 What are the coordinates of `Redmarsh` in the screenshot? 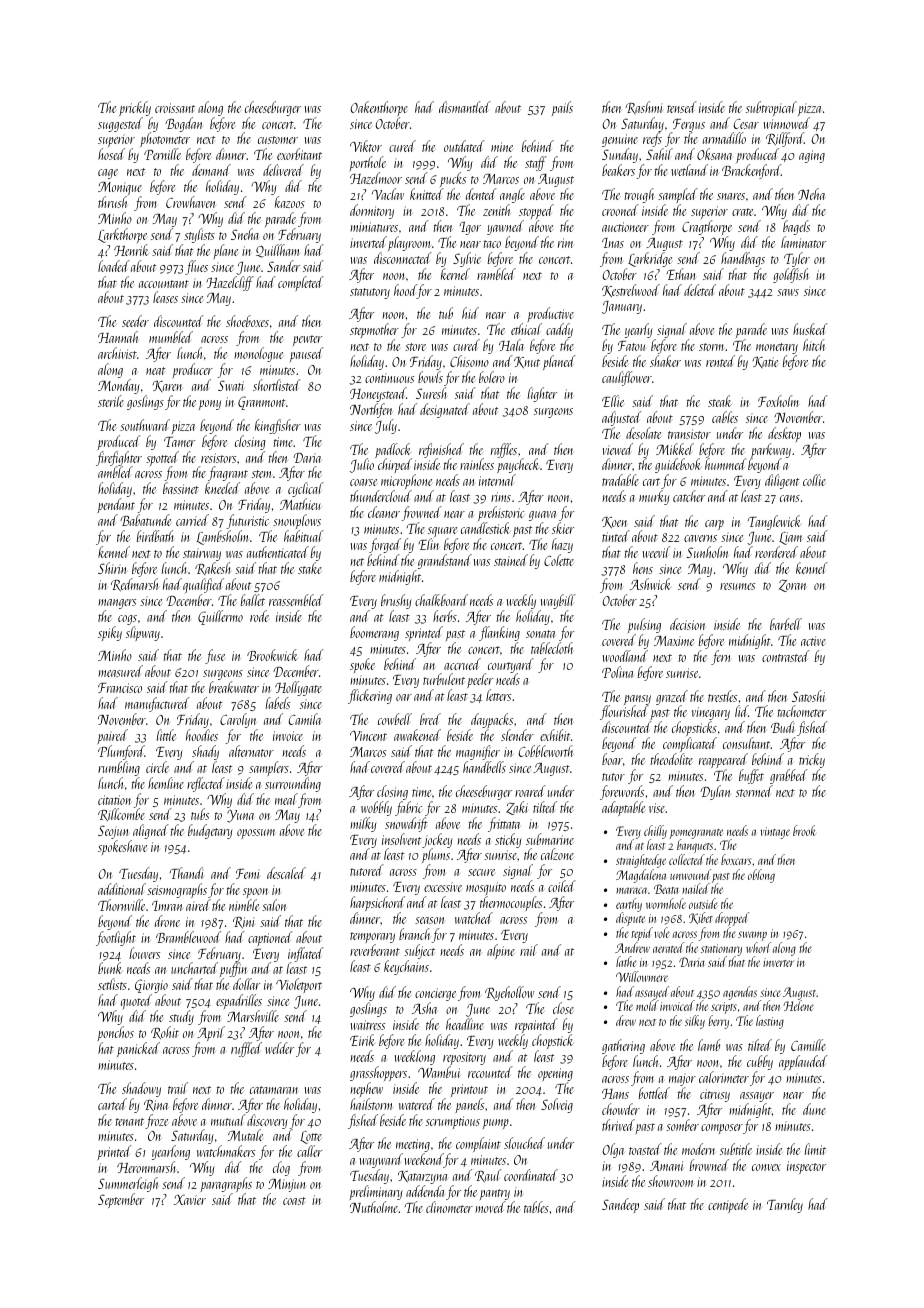 It's located at (134, 584).
